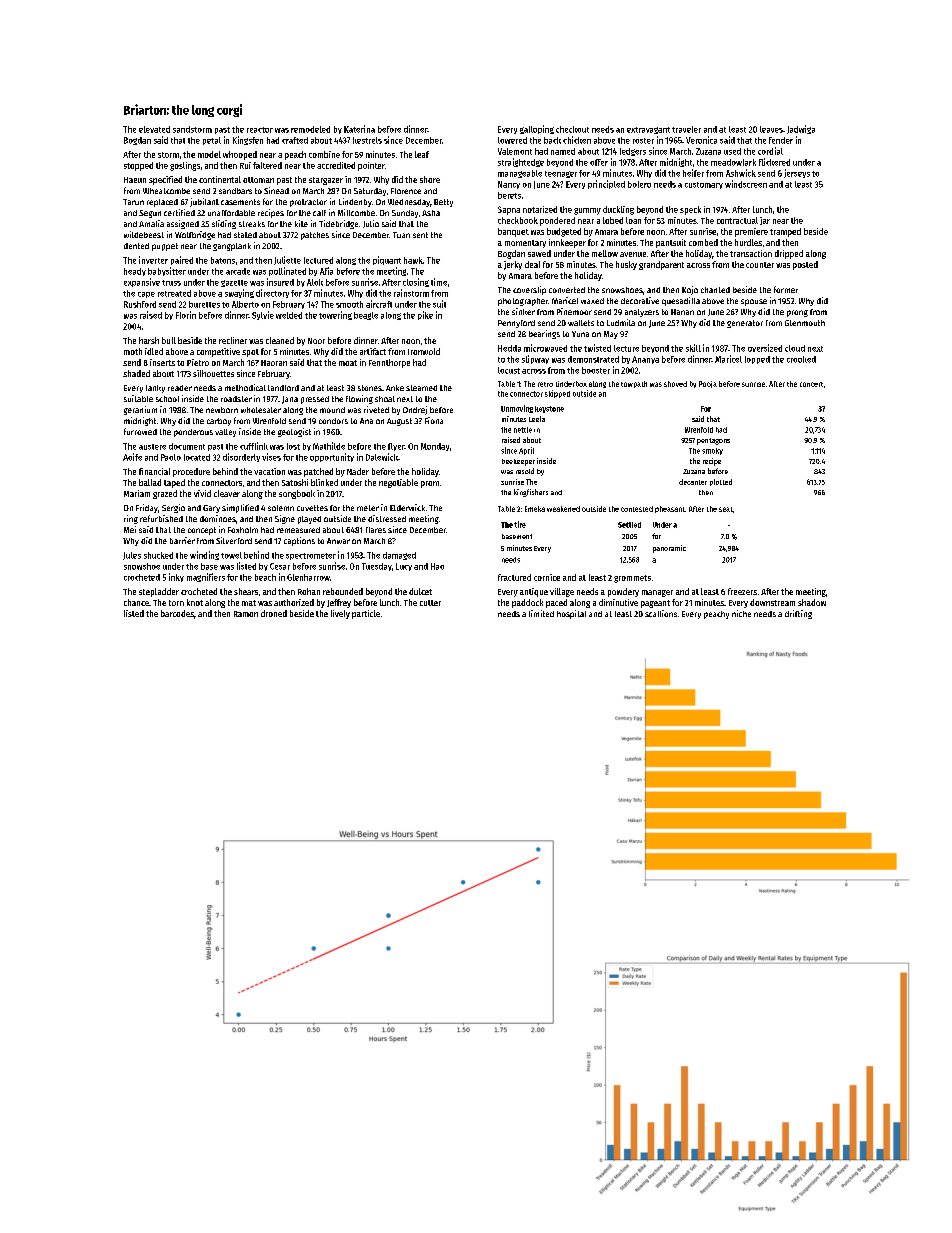  I want to click on antique, so click(534, 592).
